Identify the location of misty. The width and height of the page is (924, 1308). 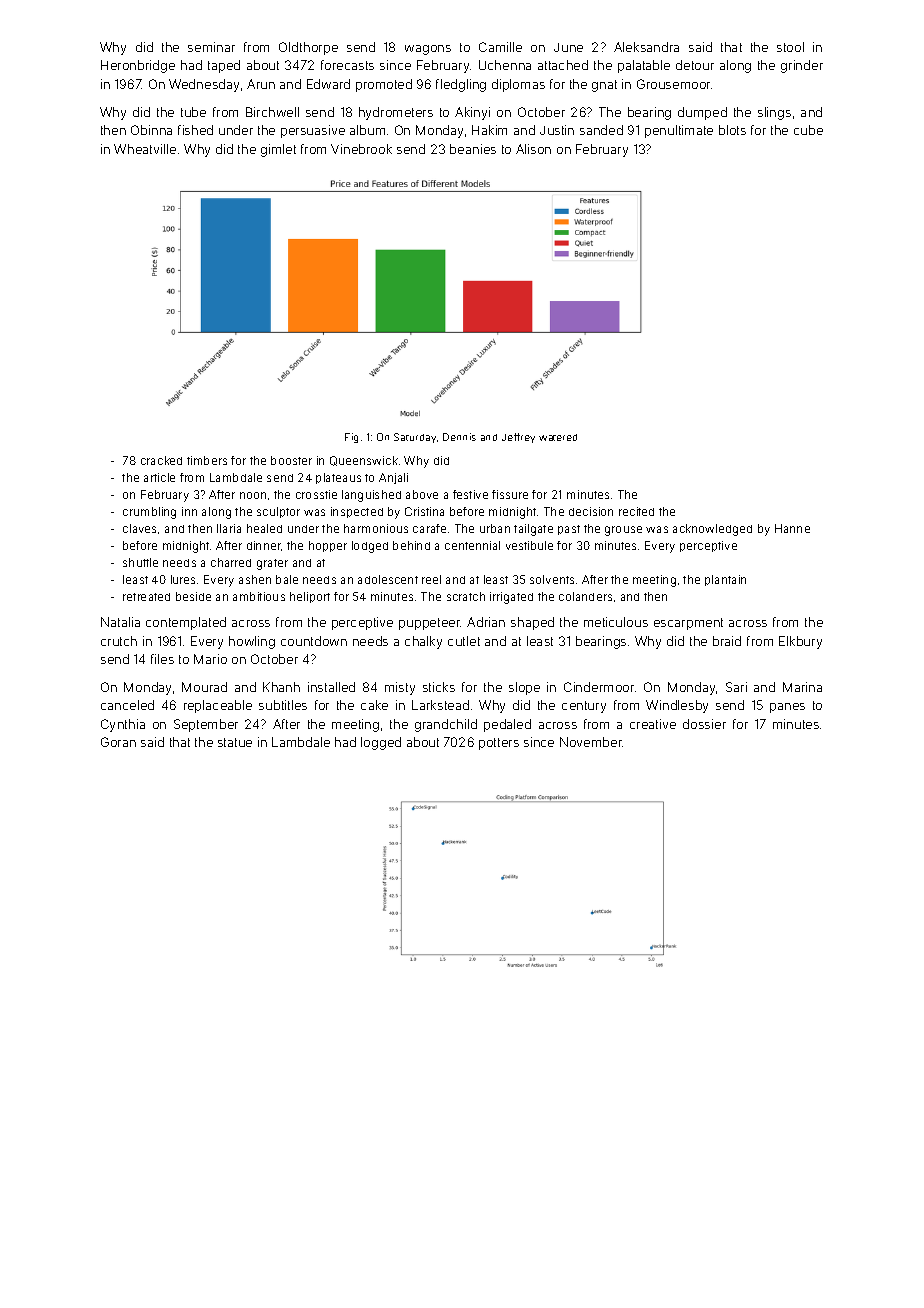
(400, 688).
